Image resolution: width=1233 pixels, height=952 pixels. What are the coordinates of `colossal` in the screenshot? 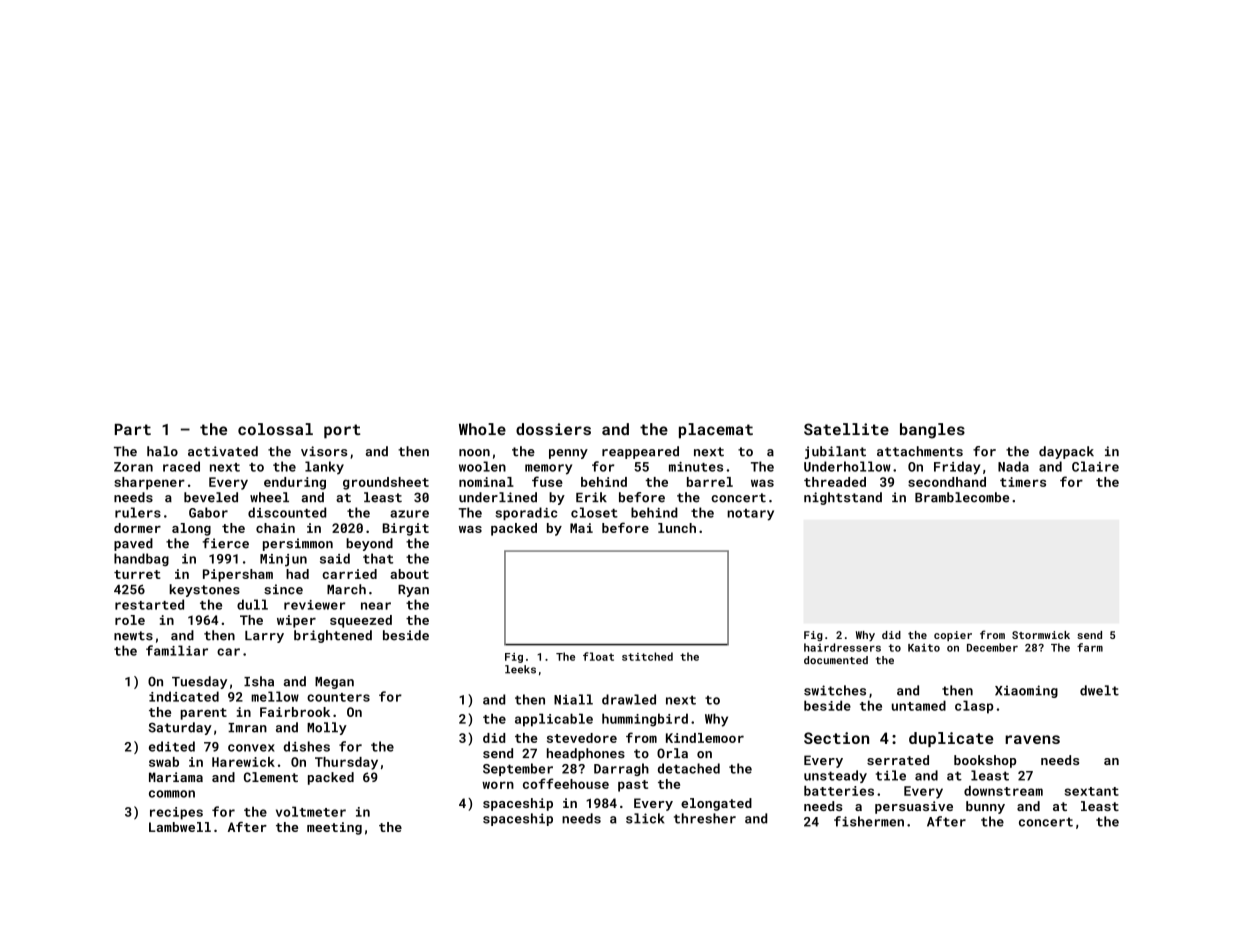 It's located at (275, 429).
